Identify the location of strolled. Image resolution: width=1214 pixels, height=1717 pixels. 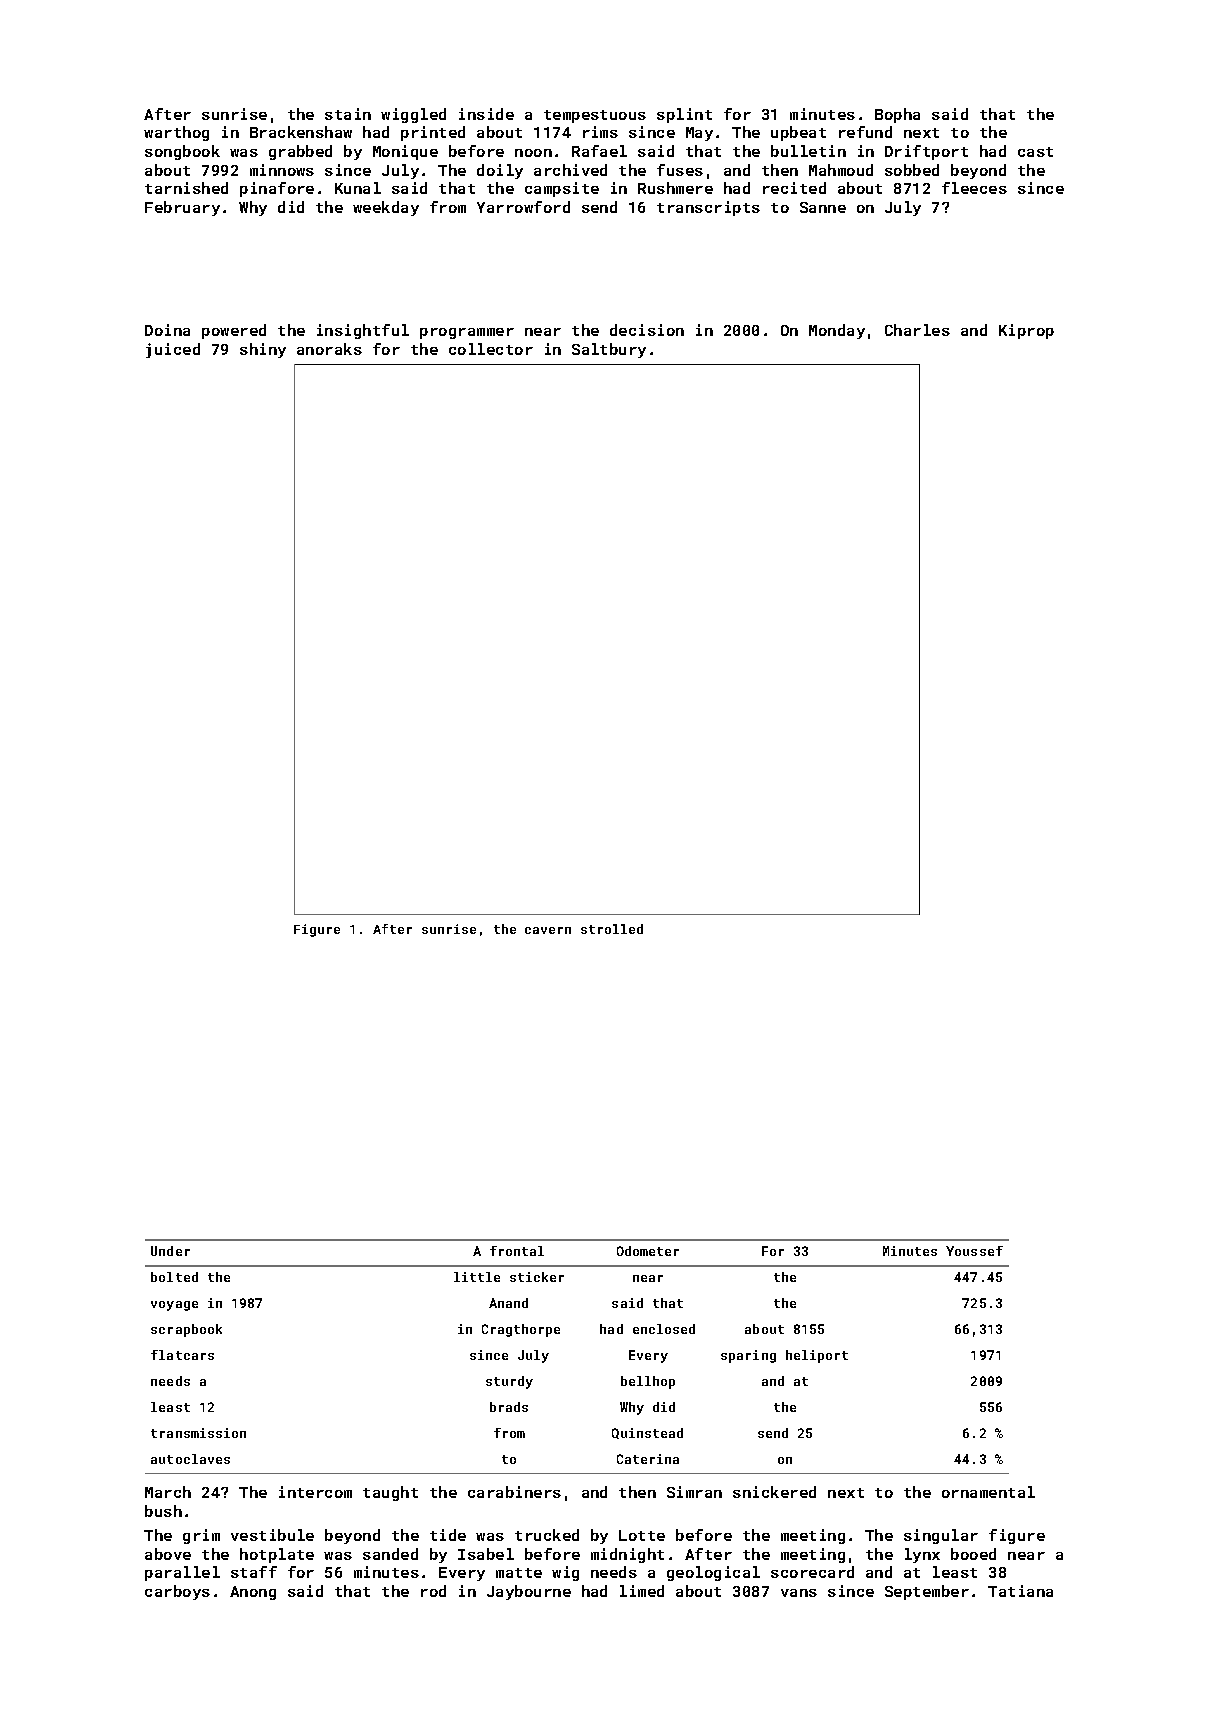
(612, 929).
